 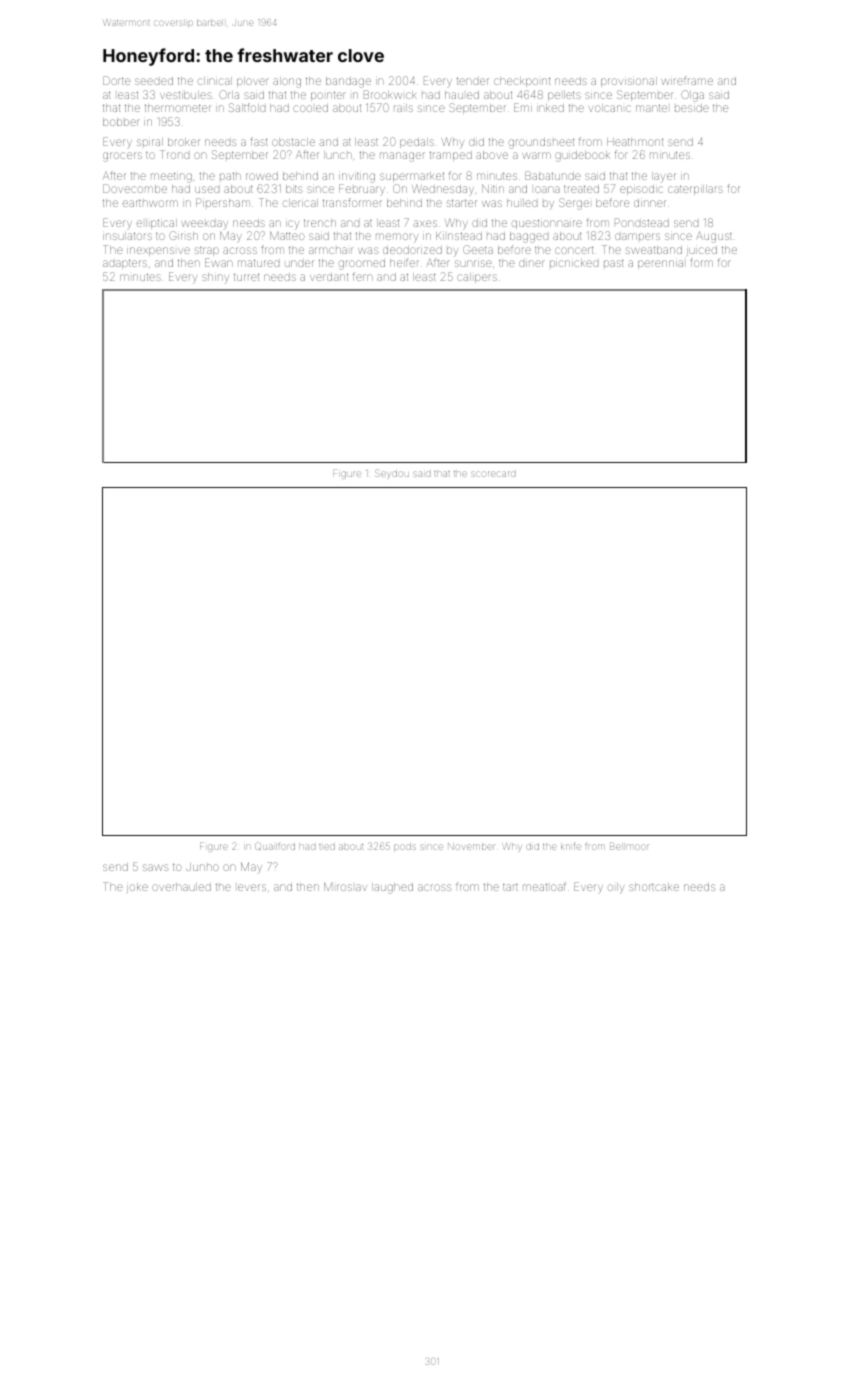 I want to click on clinical, so click(x=215, y=81).
